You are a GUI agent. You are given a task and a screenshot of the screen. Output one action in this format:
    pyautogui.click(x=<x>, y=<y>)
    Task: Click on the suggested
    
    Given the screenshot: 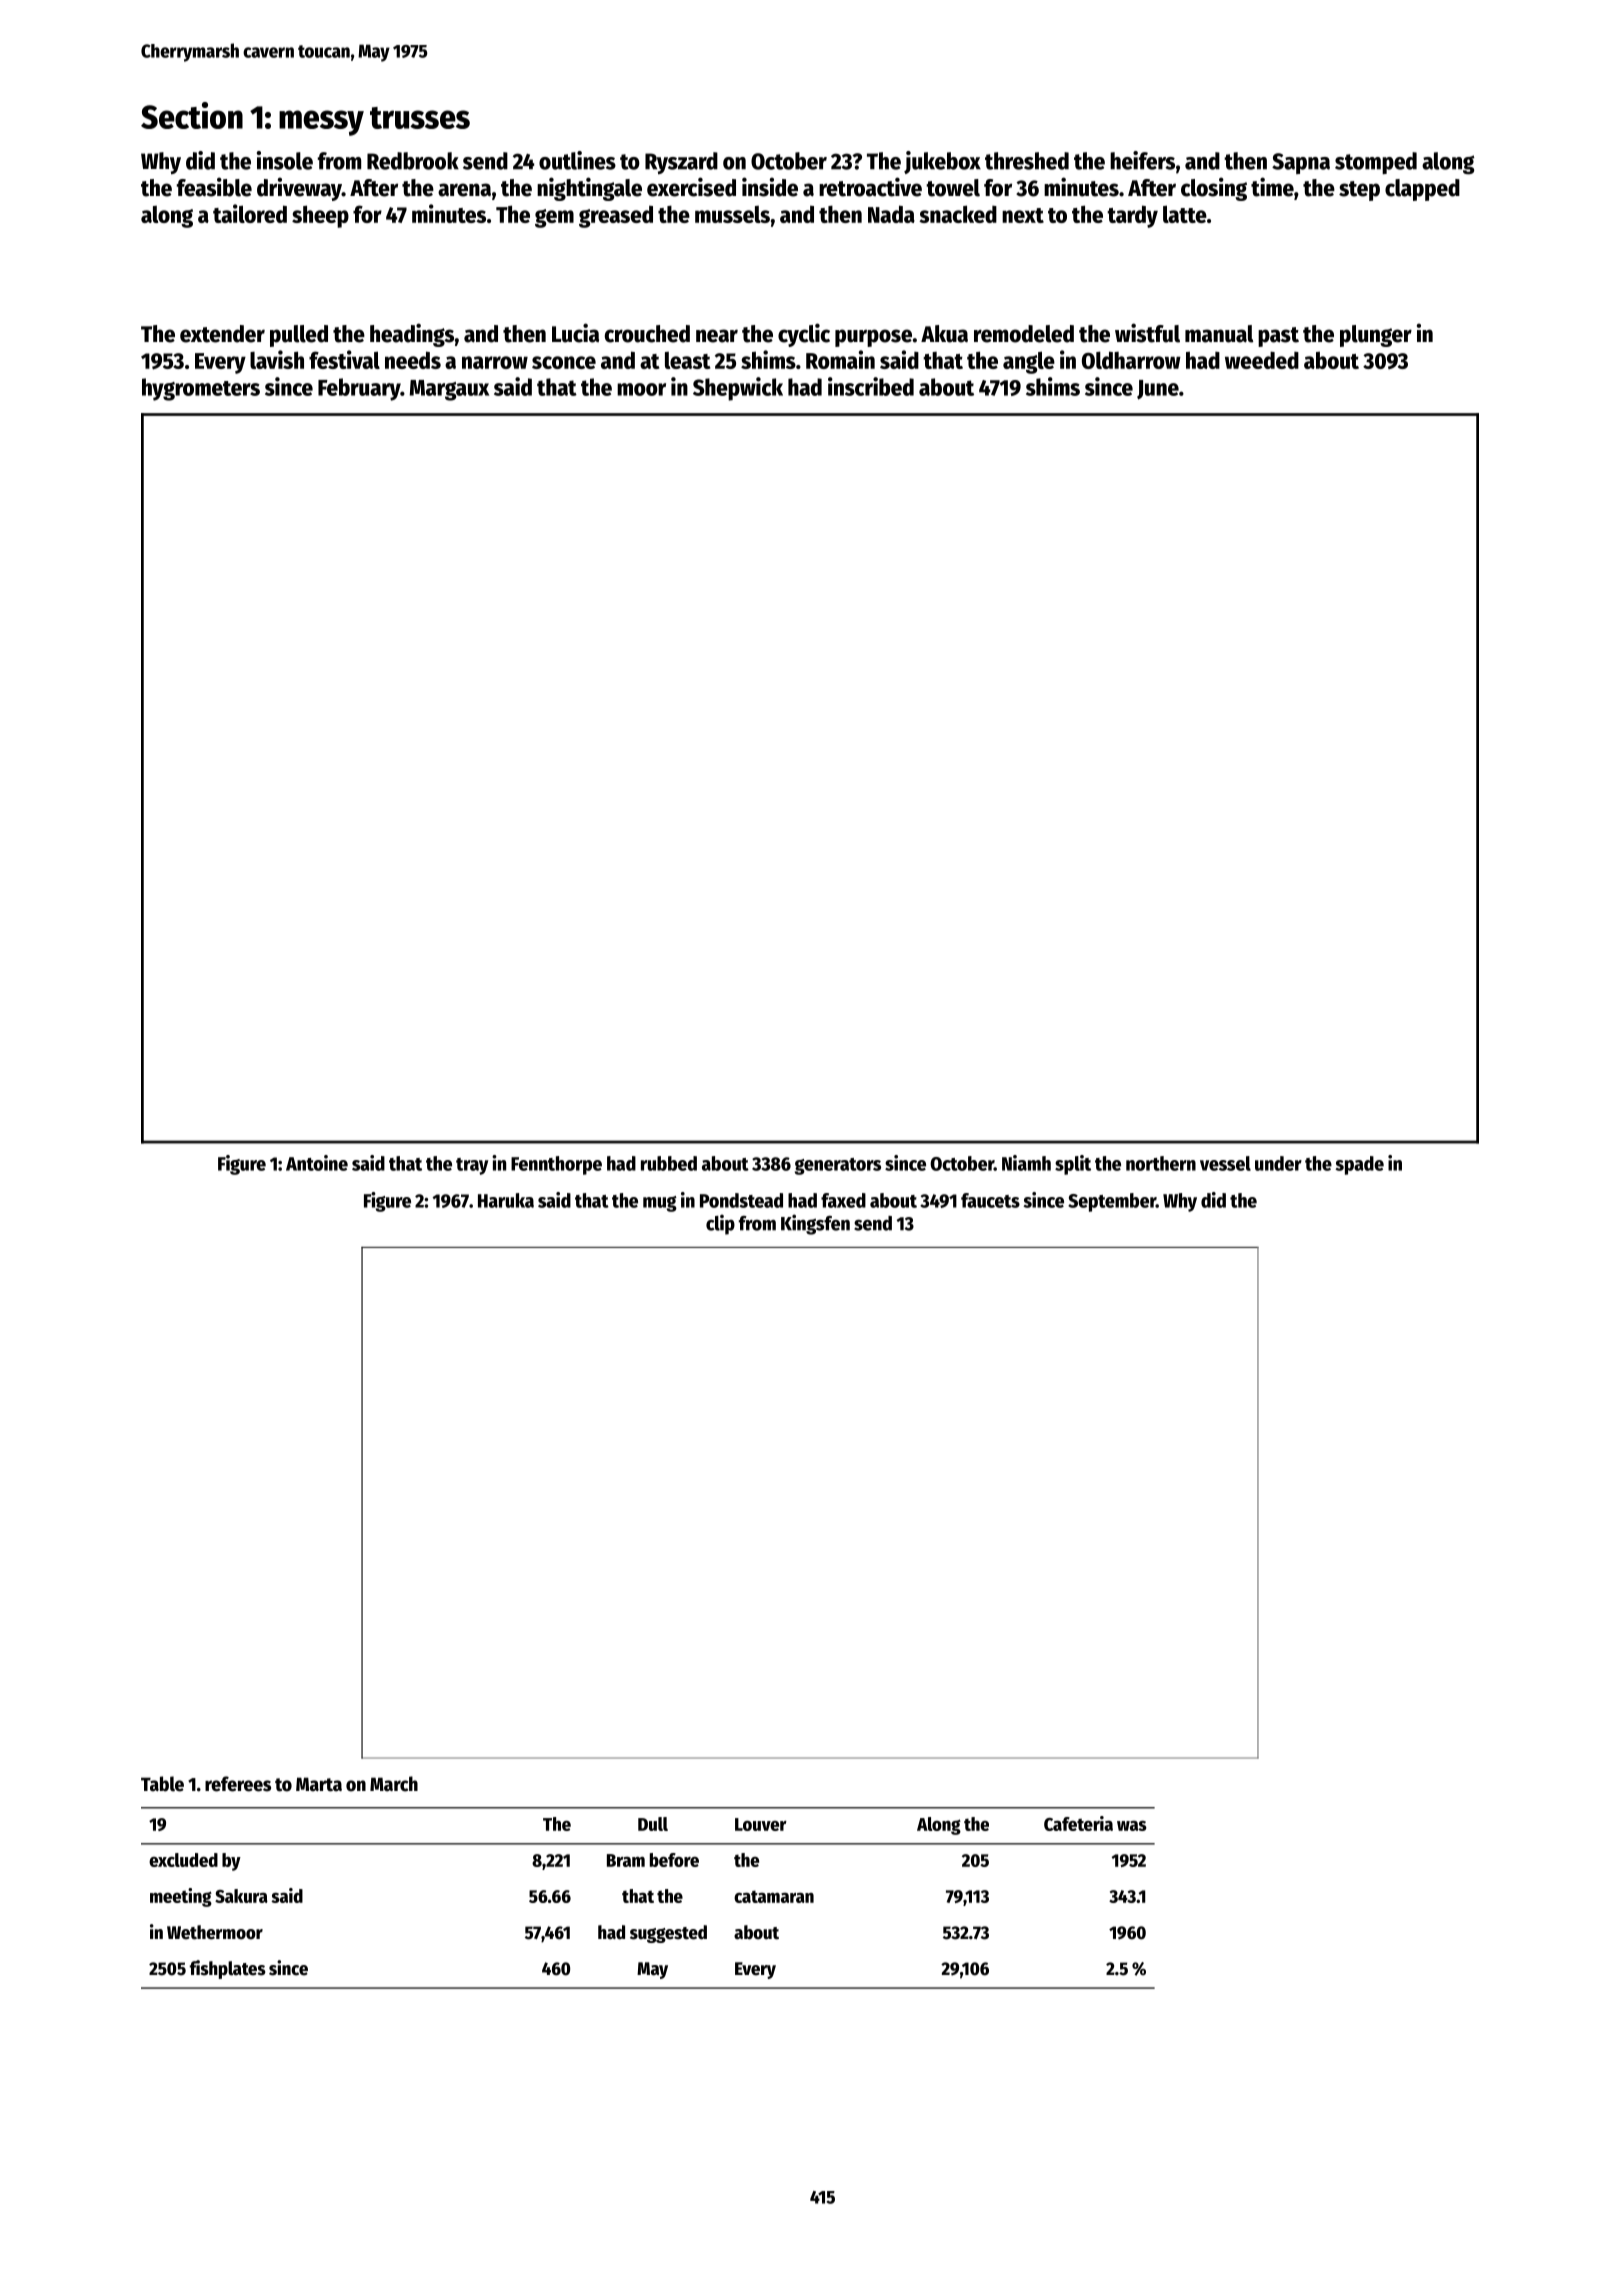 What is the action you would take?
    pyautogui.click(x=668, y=1934)
